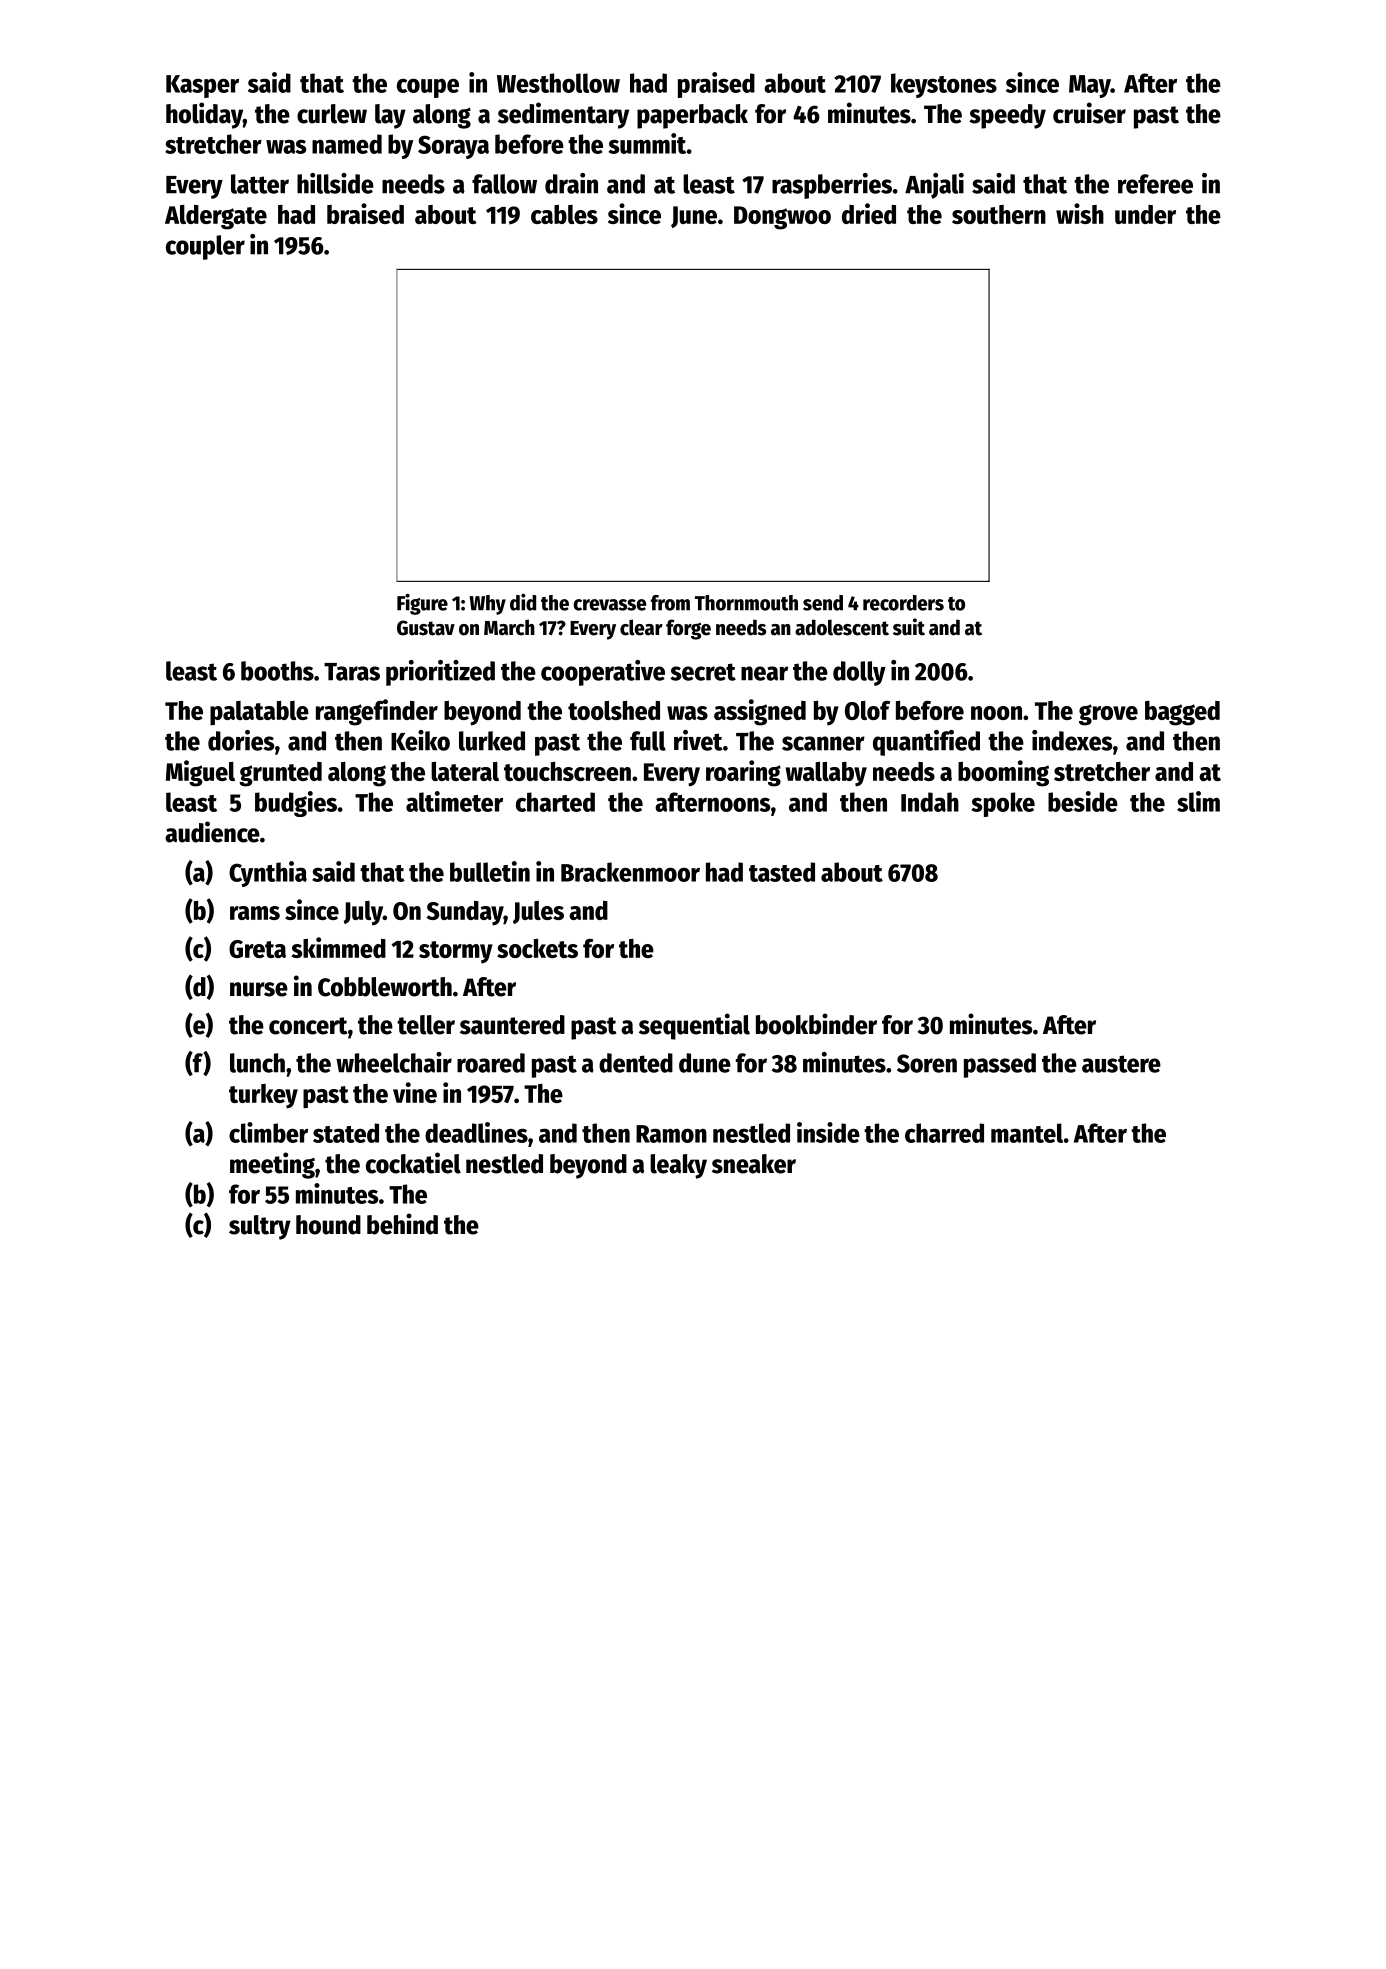 This page has width=1386, height=1969. I want to click on Figure, so click(422, 604).
